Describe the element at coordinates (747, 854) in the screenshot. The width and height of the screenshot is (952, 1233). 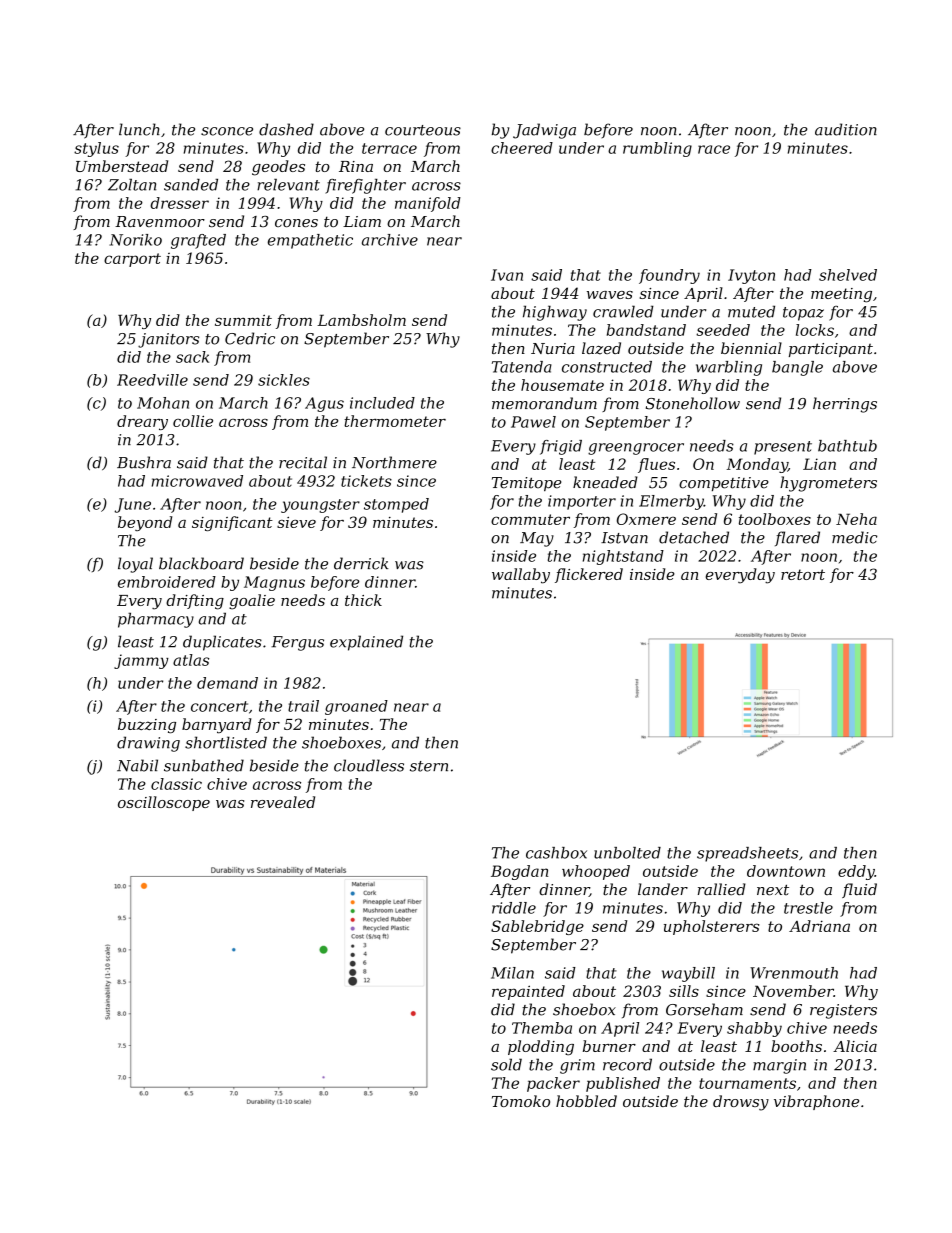
I see `spreadsheets` at that location.
